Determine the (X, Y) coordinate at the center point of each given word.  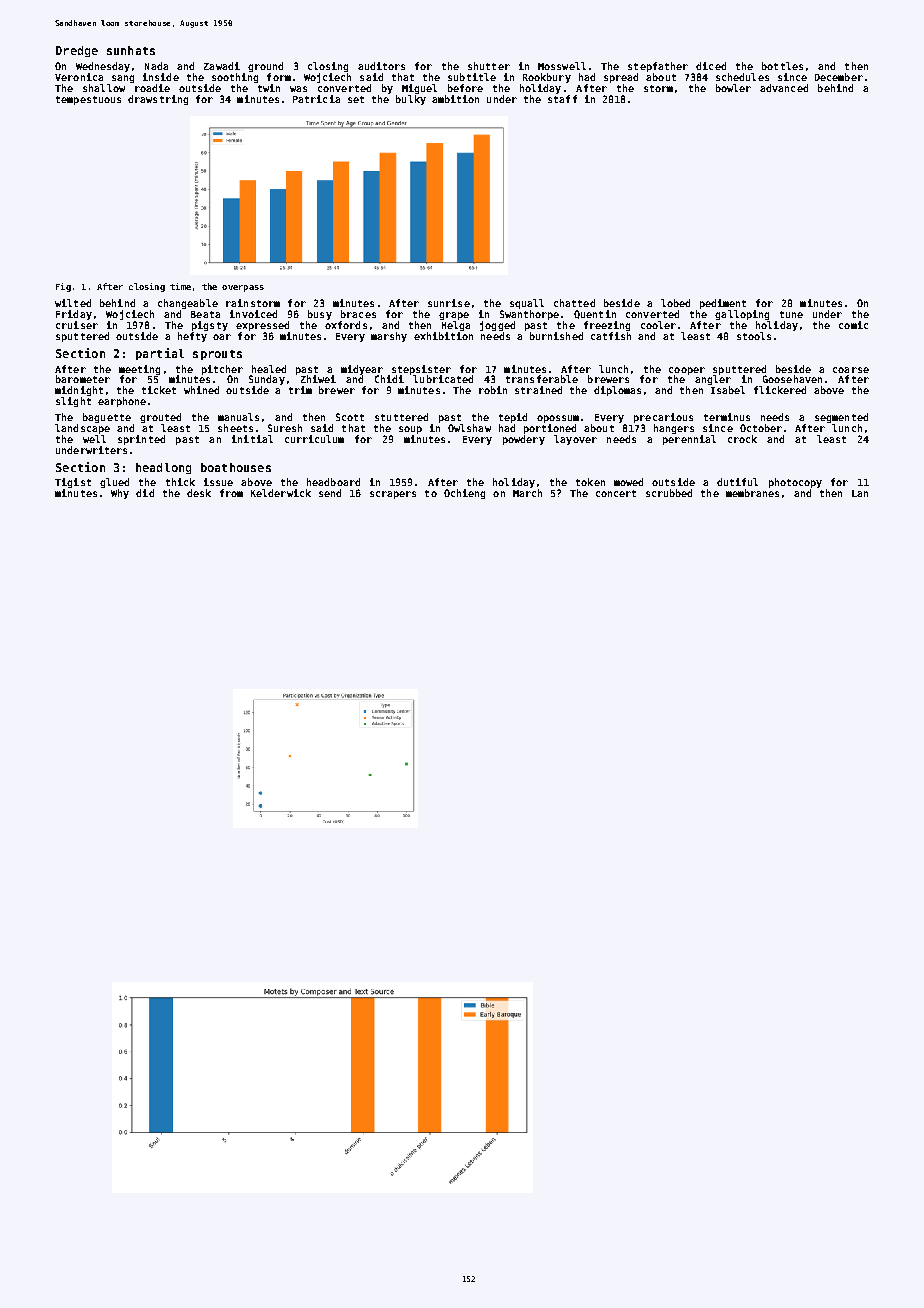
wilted (73, 303)
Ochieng (464, 494)
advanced (784, 88)
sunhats (131, 50)
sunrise (449, 303)
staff (562, 99)
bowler (733, 88)
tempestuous (88, 100)
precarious (663, 418)
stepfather (658, 67)
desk (199, 493)
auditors (381, 66)
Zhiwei (318, 379)
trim (300, 390)
